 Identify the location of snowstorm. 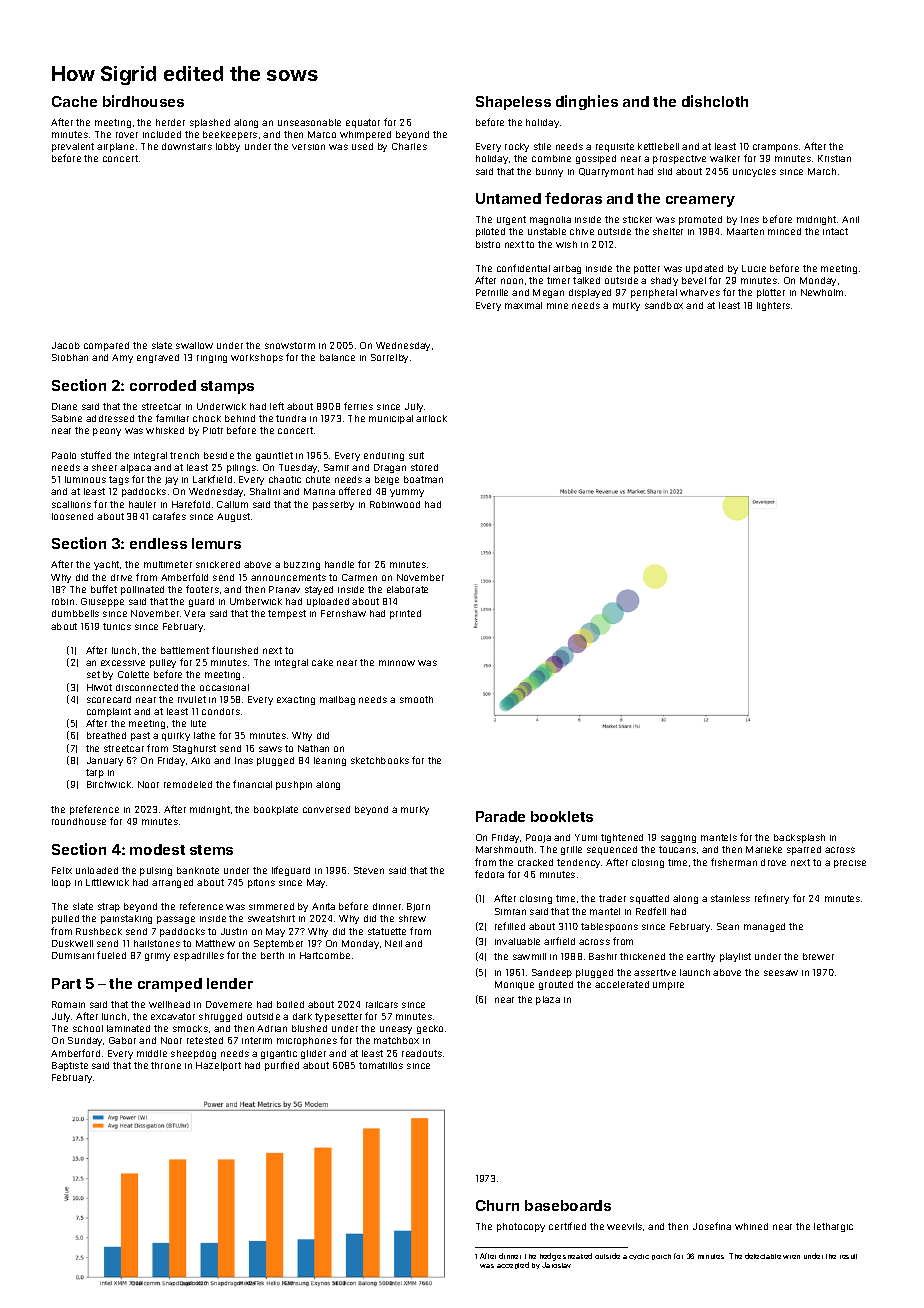
(290, 345).
